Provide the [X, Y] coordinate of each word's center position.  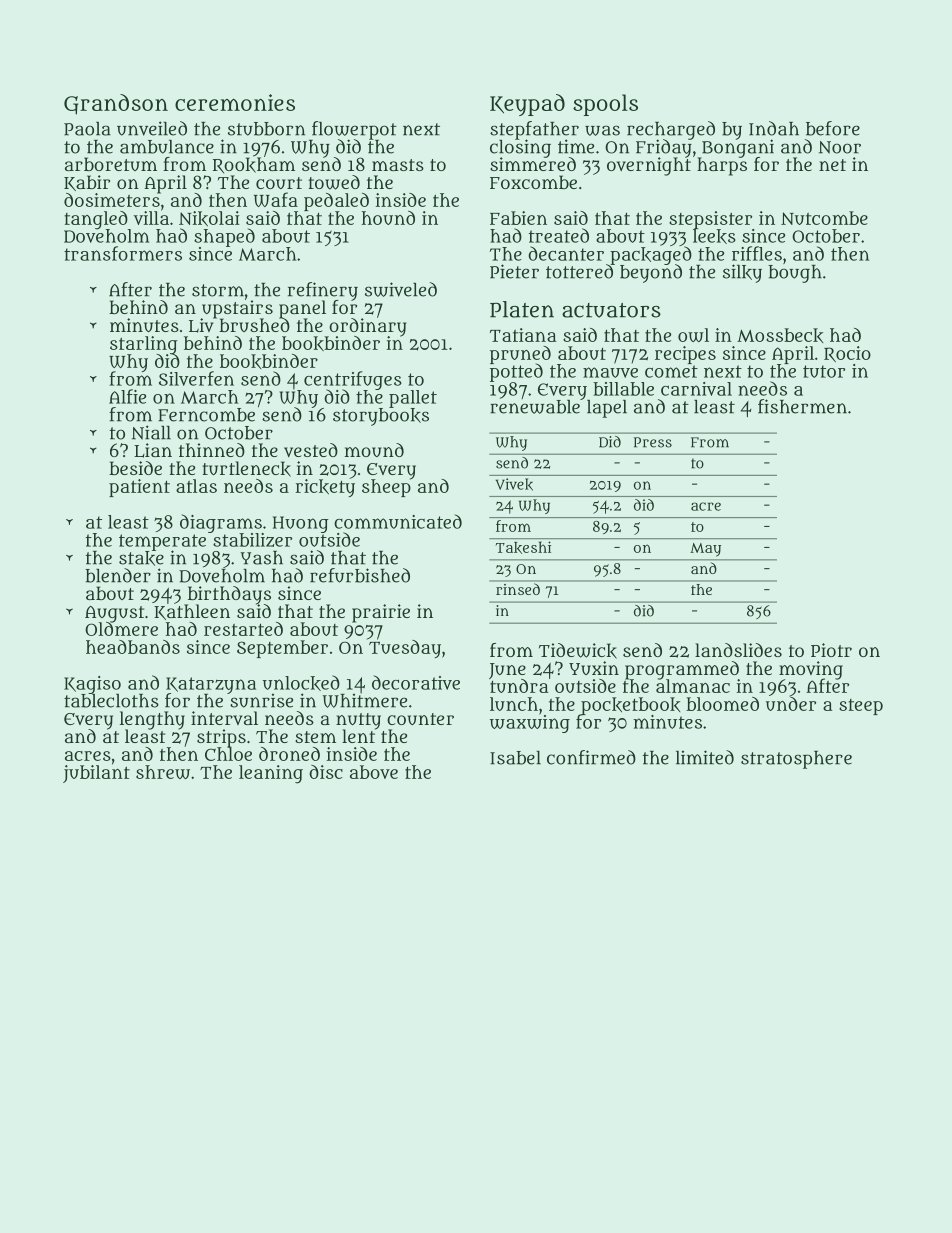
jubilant [96, 774]
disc [326, 772]
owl [693, 335]
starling [144, 345]
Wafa [276, 199]
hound [388, 218]
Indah [774, 128]
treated [559, 235]
